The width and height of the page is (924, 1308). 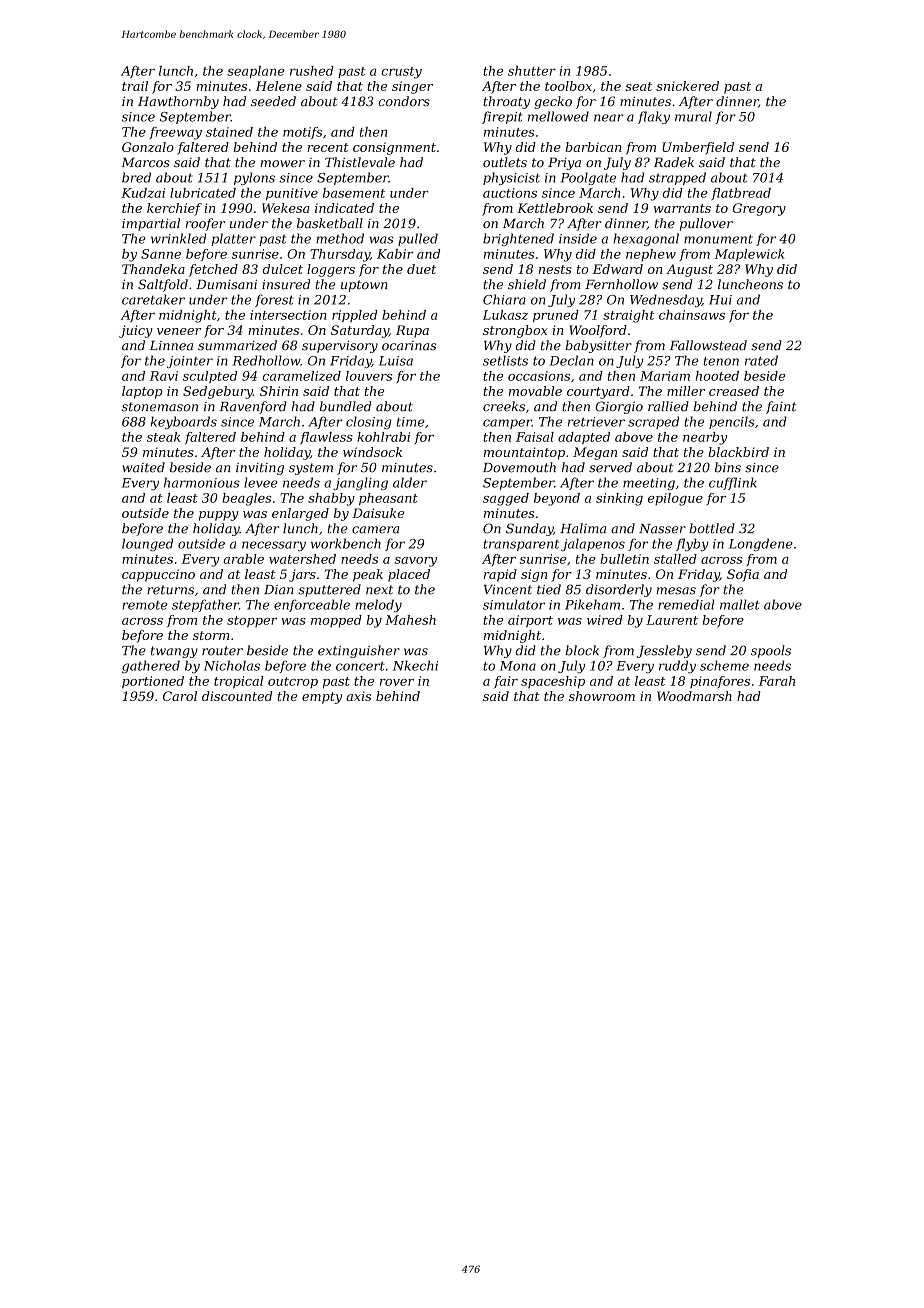 What do you see at coordinates (529, 529) in the page?
I see `Sunday` at bounding box center [529, 529].
